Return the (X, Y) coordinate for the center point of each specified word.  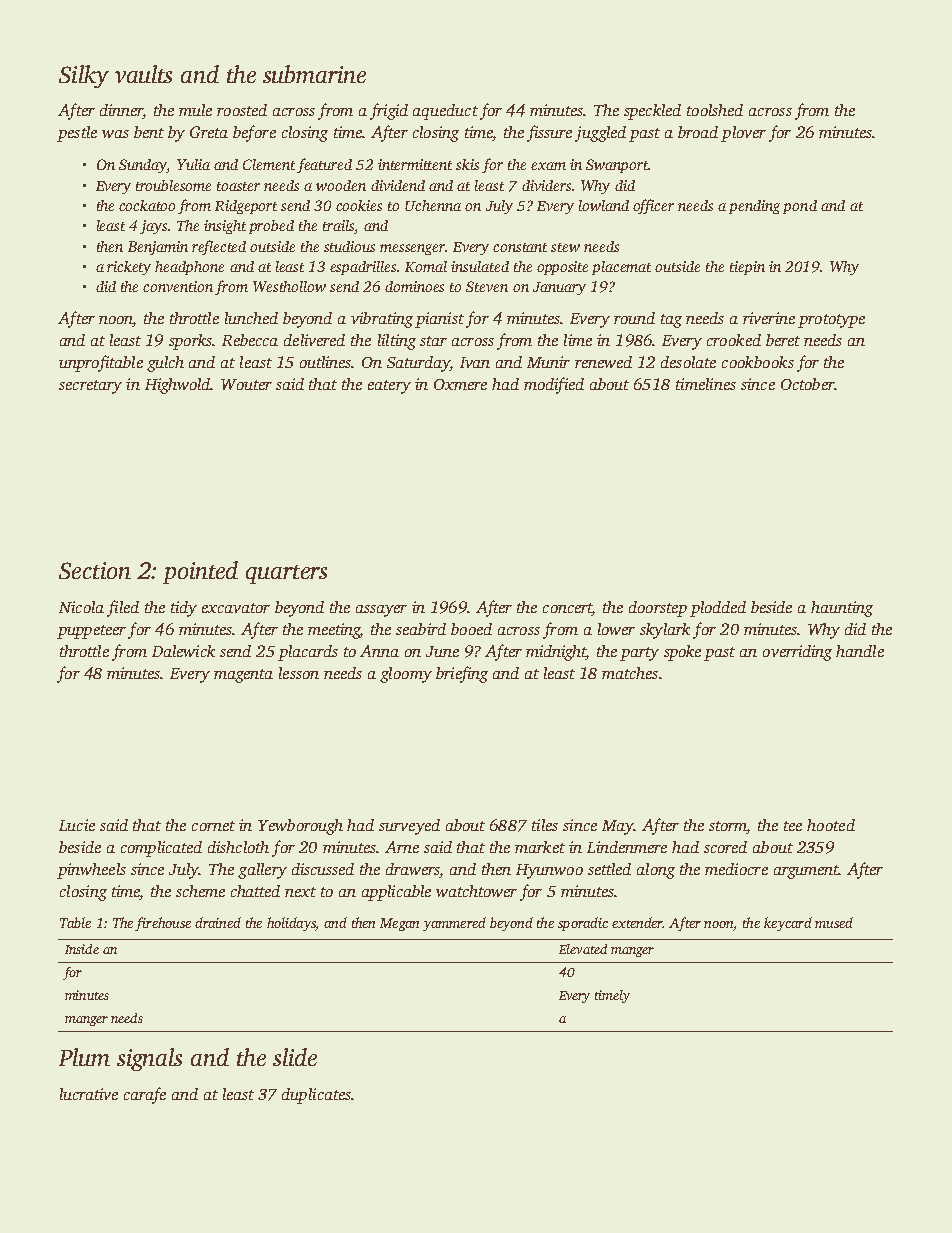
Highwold (178, 386)
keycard (788, 924)
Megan (399, 924)
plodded (718, 609)
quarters (286, 574)
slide (295, 1057)
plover (743, 134)
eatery (389, 387)
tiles (545, 825)
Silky (84, 76)
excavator (236, 608)
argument (806, 872)
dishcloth (238, 847)
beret (783, 340)
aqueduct (445, 112)
